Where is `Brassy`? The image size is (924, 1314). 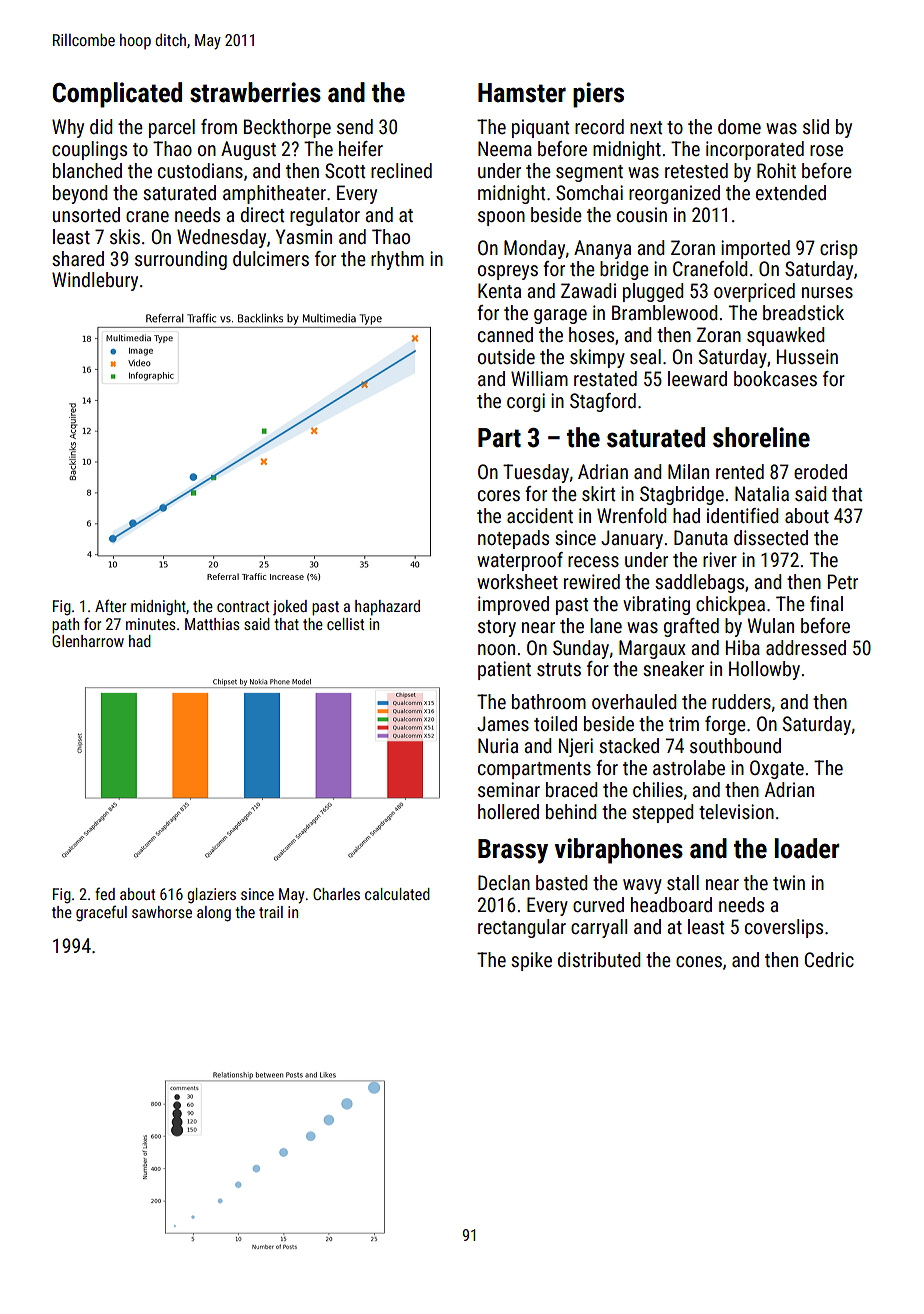 Brassy is located at coordinates (513, 851).
